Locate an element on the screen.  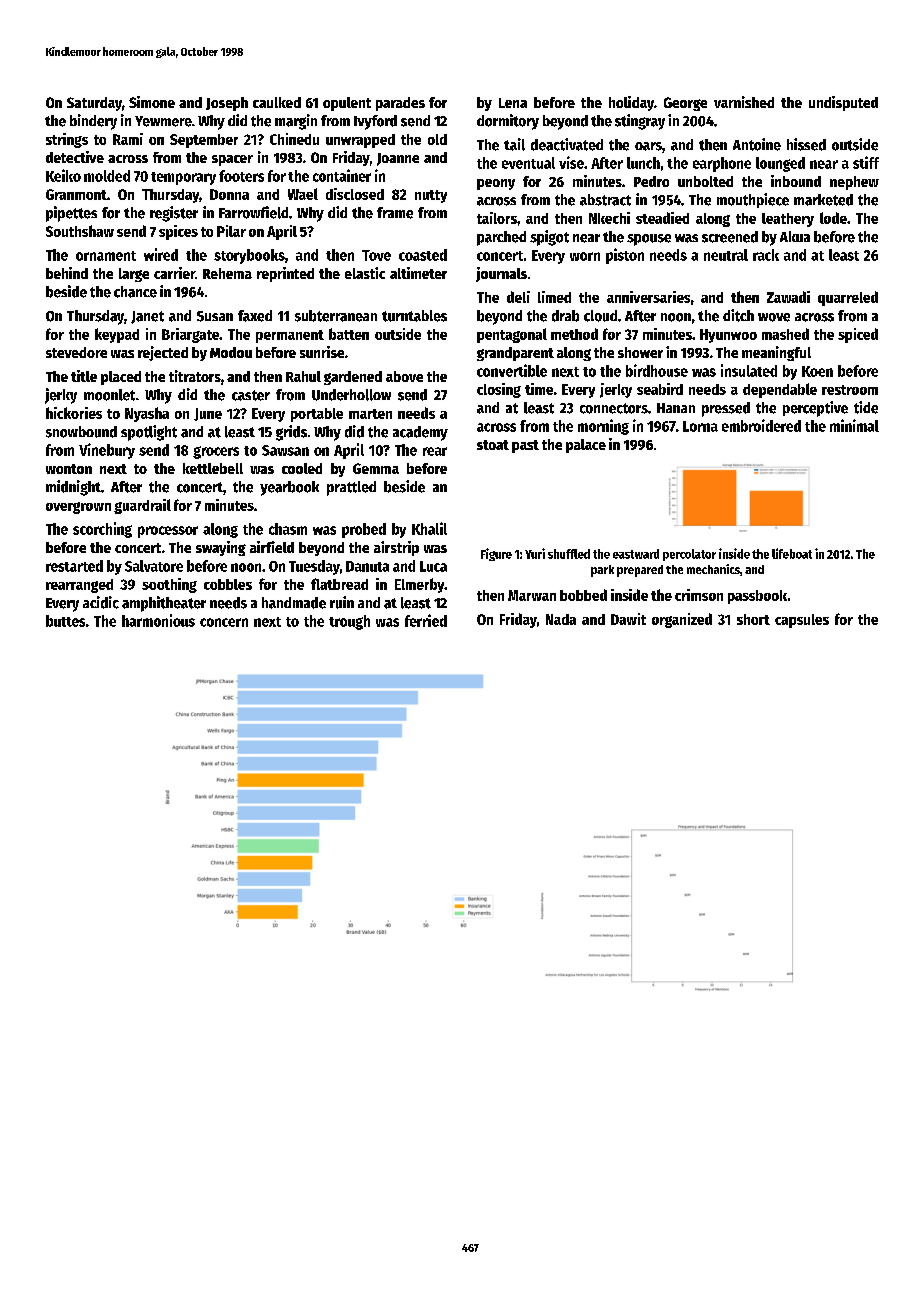
Luca is located at coordinates (433, 566).
